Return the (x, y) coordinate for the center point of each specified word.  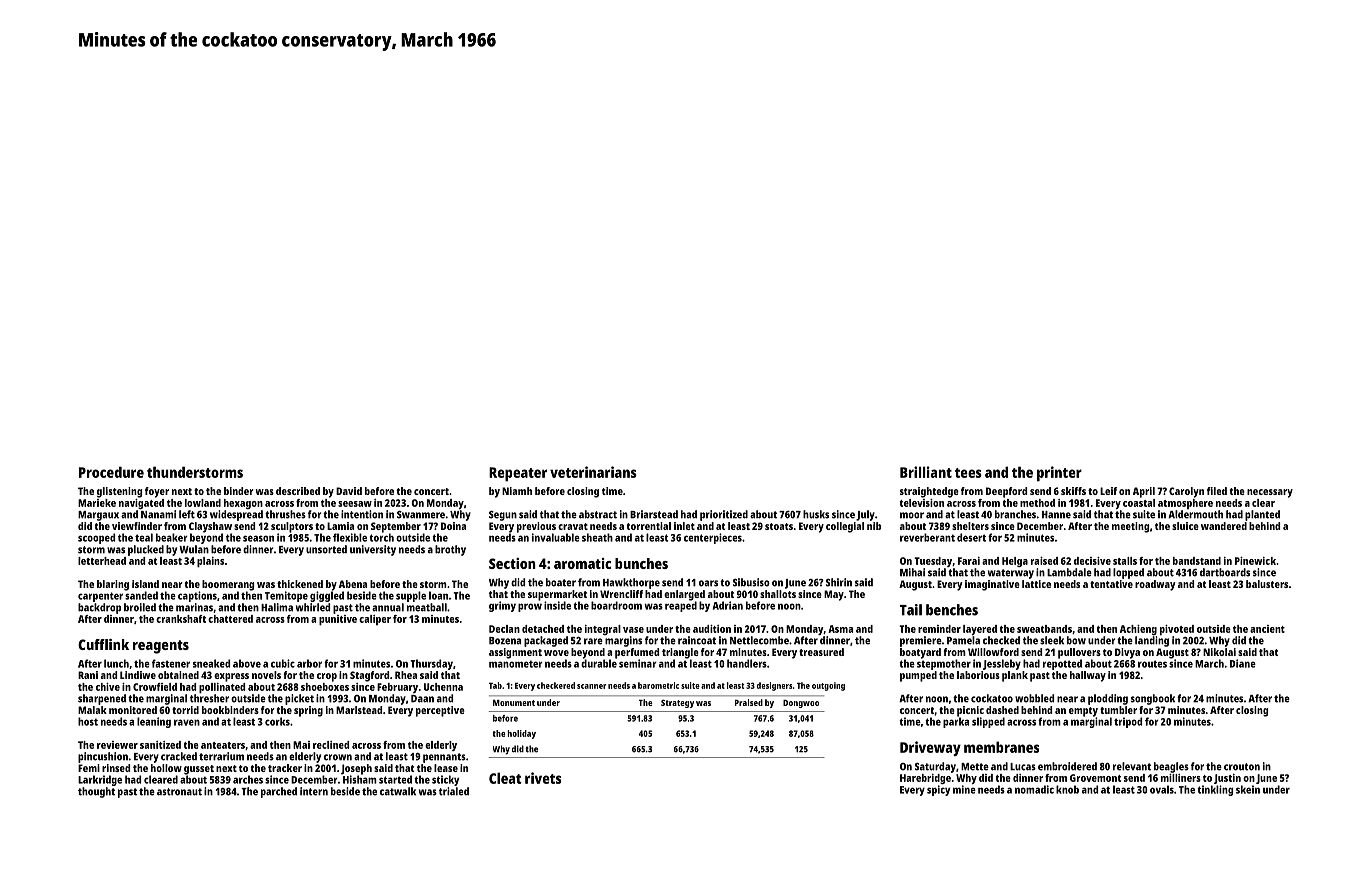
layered (980, 630)
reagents (161, 647)
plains (210, 562)
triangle (680, 653)
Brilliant (926, 472)
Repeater (518, 474)
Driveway (930, 748)
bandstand (1197, 561)
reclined (331, 745)
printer (1059, 473)
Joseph (356, 769)
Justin (1227, 779)
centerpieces (713, 538)
